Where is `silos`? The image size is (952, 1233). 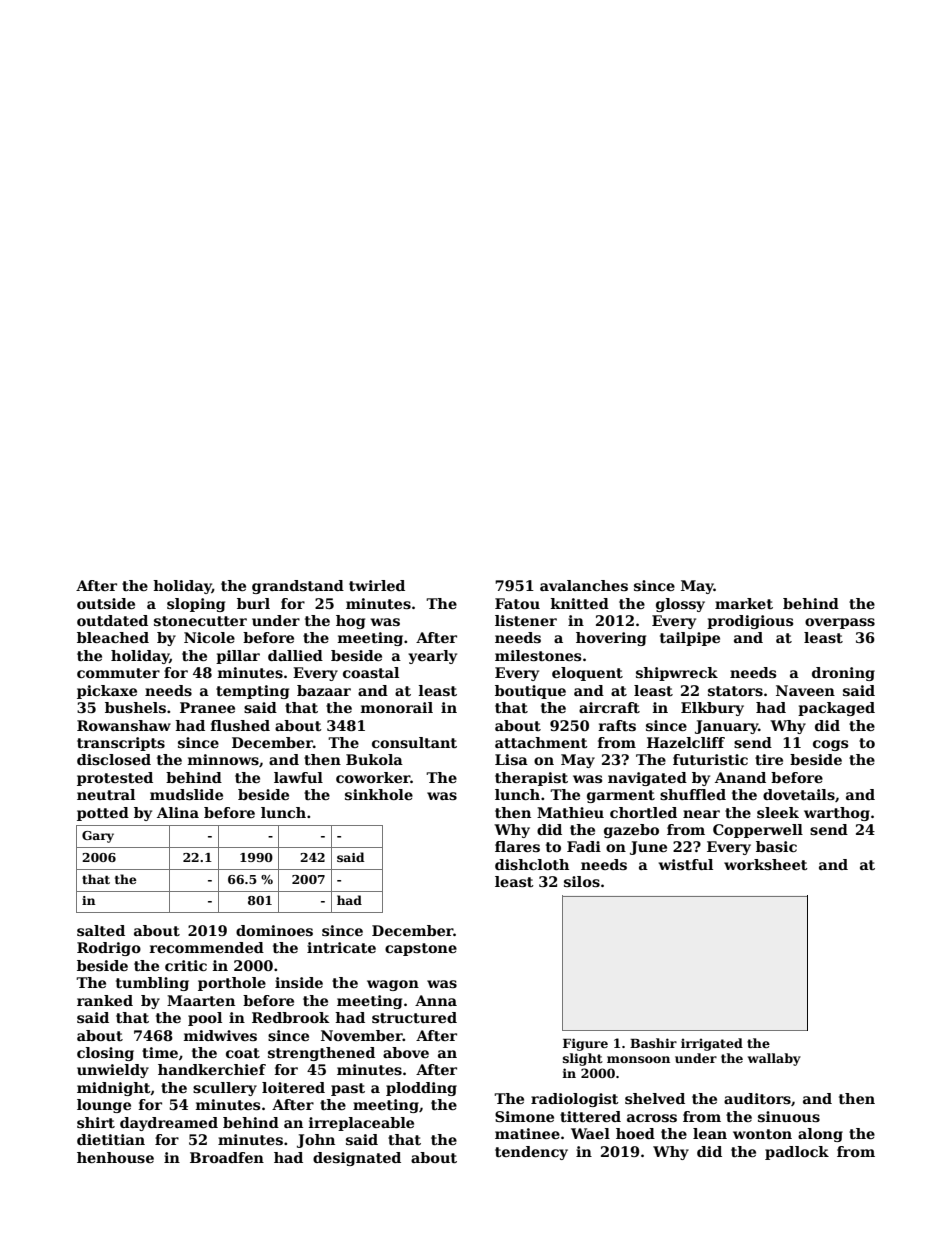 silos is located at coordinates (582, 881).
